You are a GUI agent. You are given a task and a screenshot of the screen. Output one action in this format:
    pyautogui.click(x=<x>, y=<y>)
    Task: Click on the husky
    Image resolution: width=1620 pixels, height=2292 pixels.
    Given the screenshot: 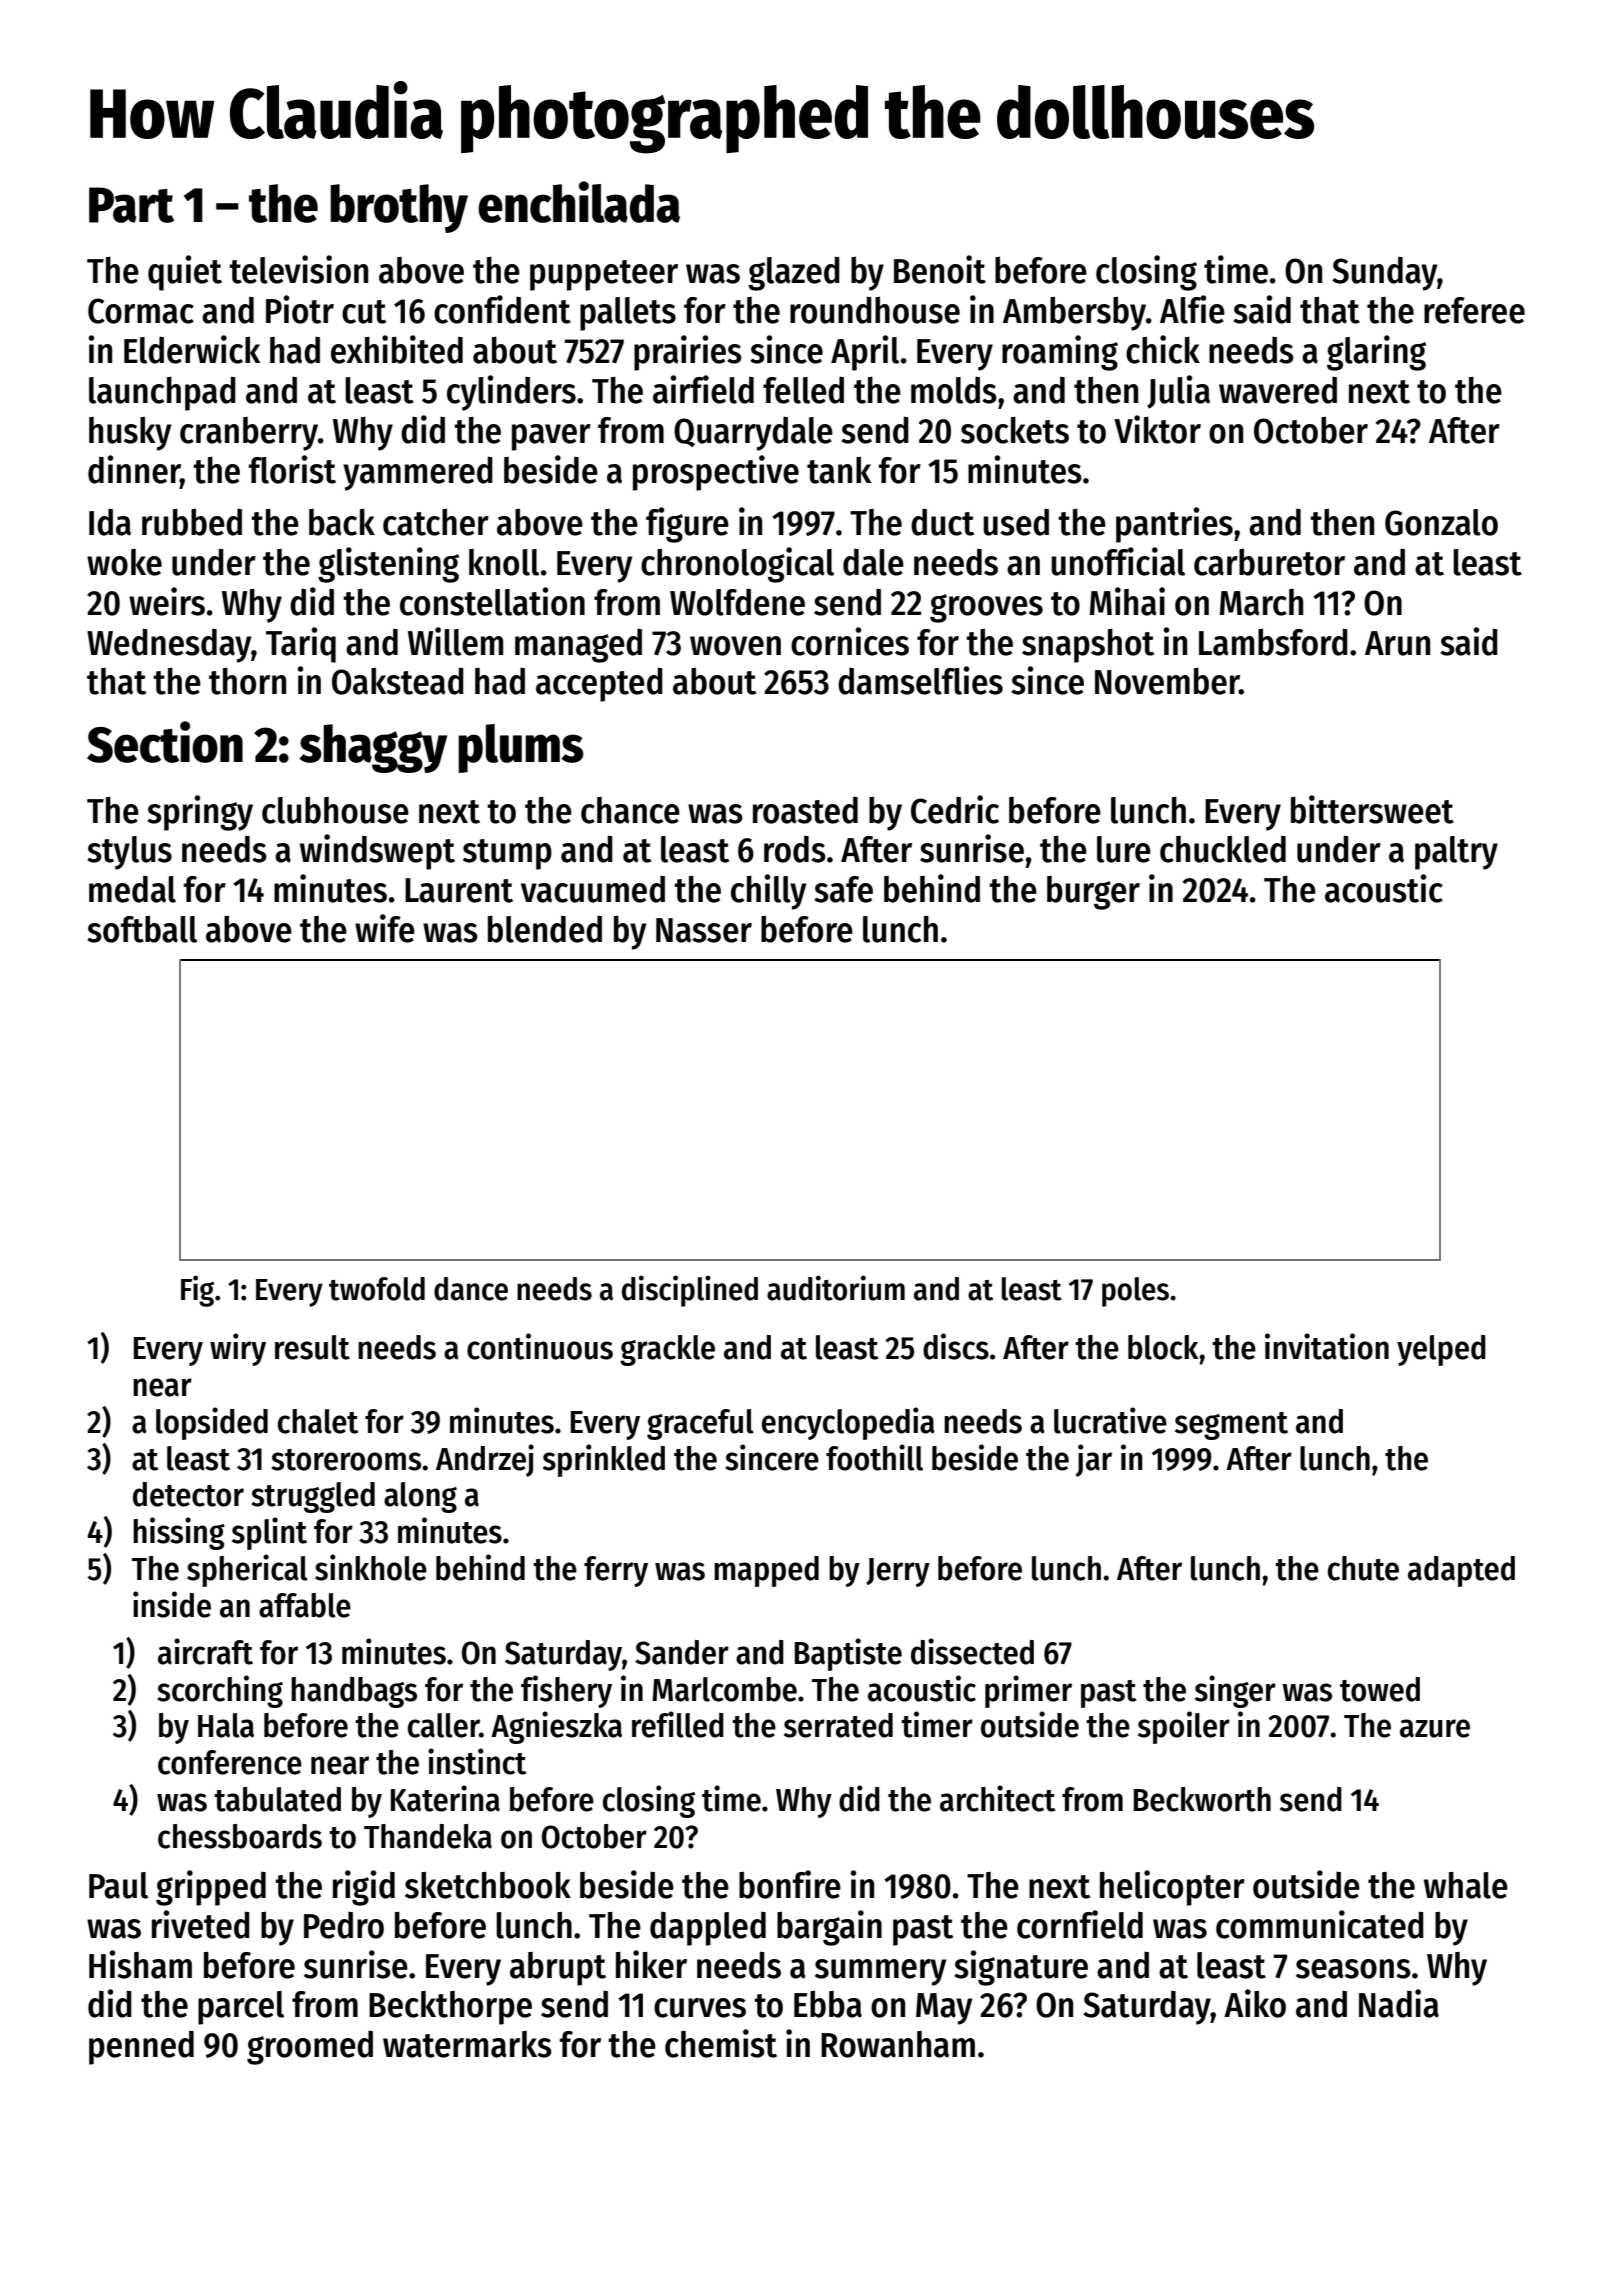 What is the action you would take?
    pyautogui.click(x=130, y=434)
